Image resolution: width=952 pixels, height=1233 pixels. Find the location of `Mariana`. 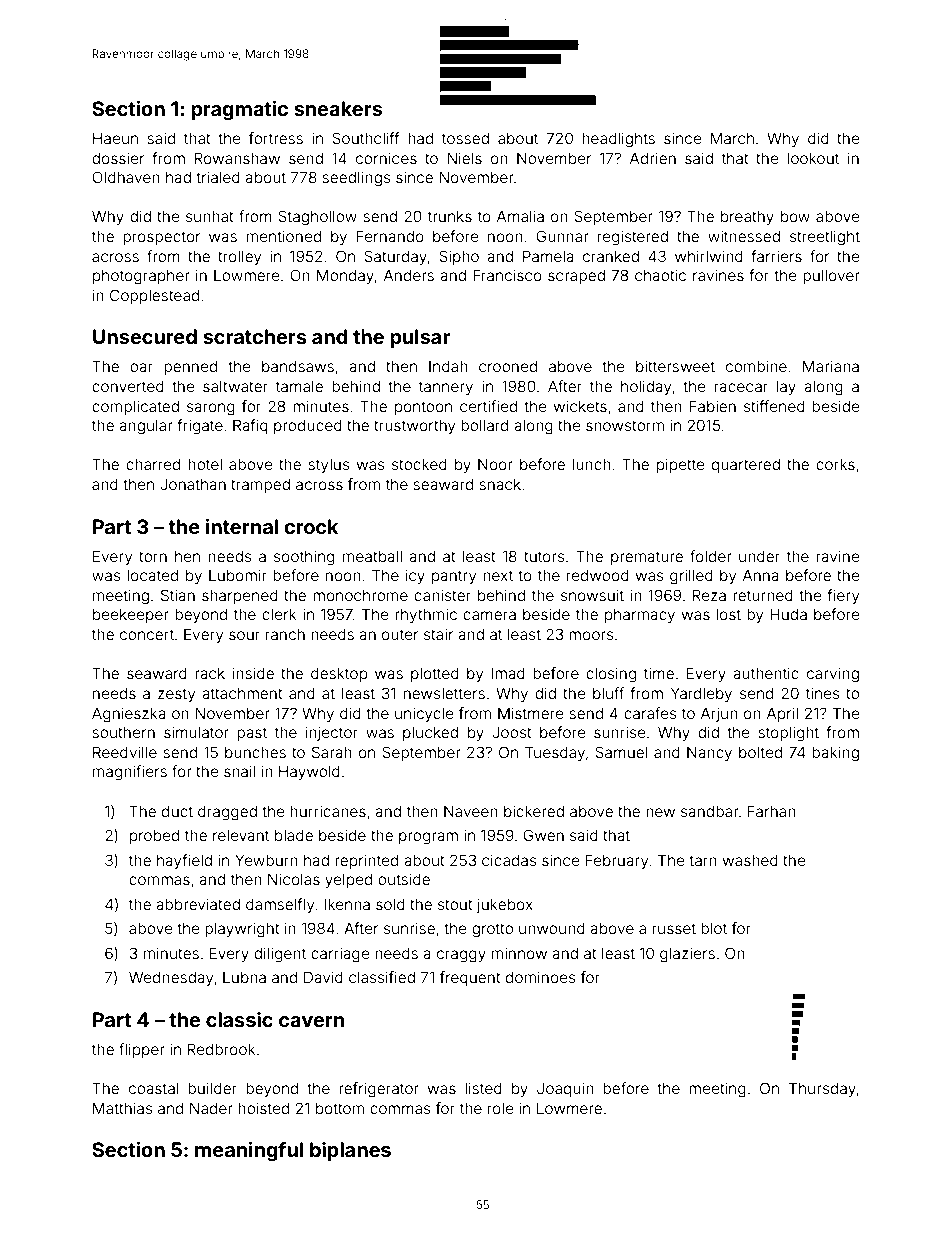

Mariana is located at coordinates (831, 366).
